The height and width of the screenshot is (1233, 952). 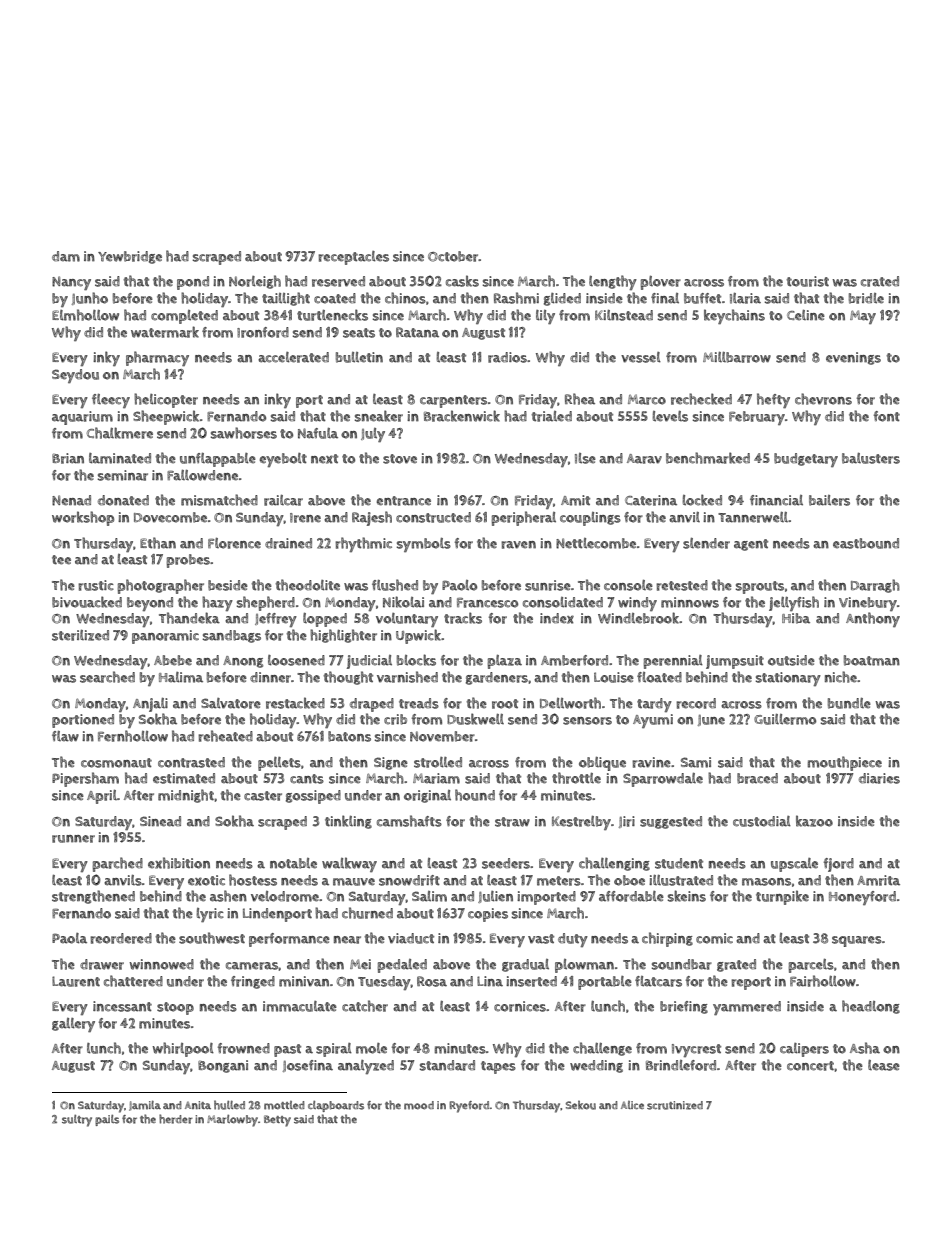 I want to click on crated, so click(x=880, y=281).
